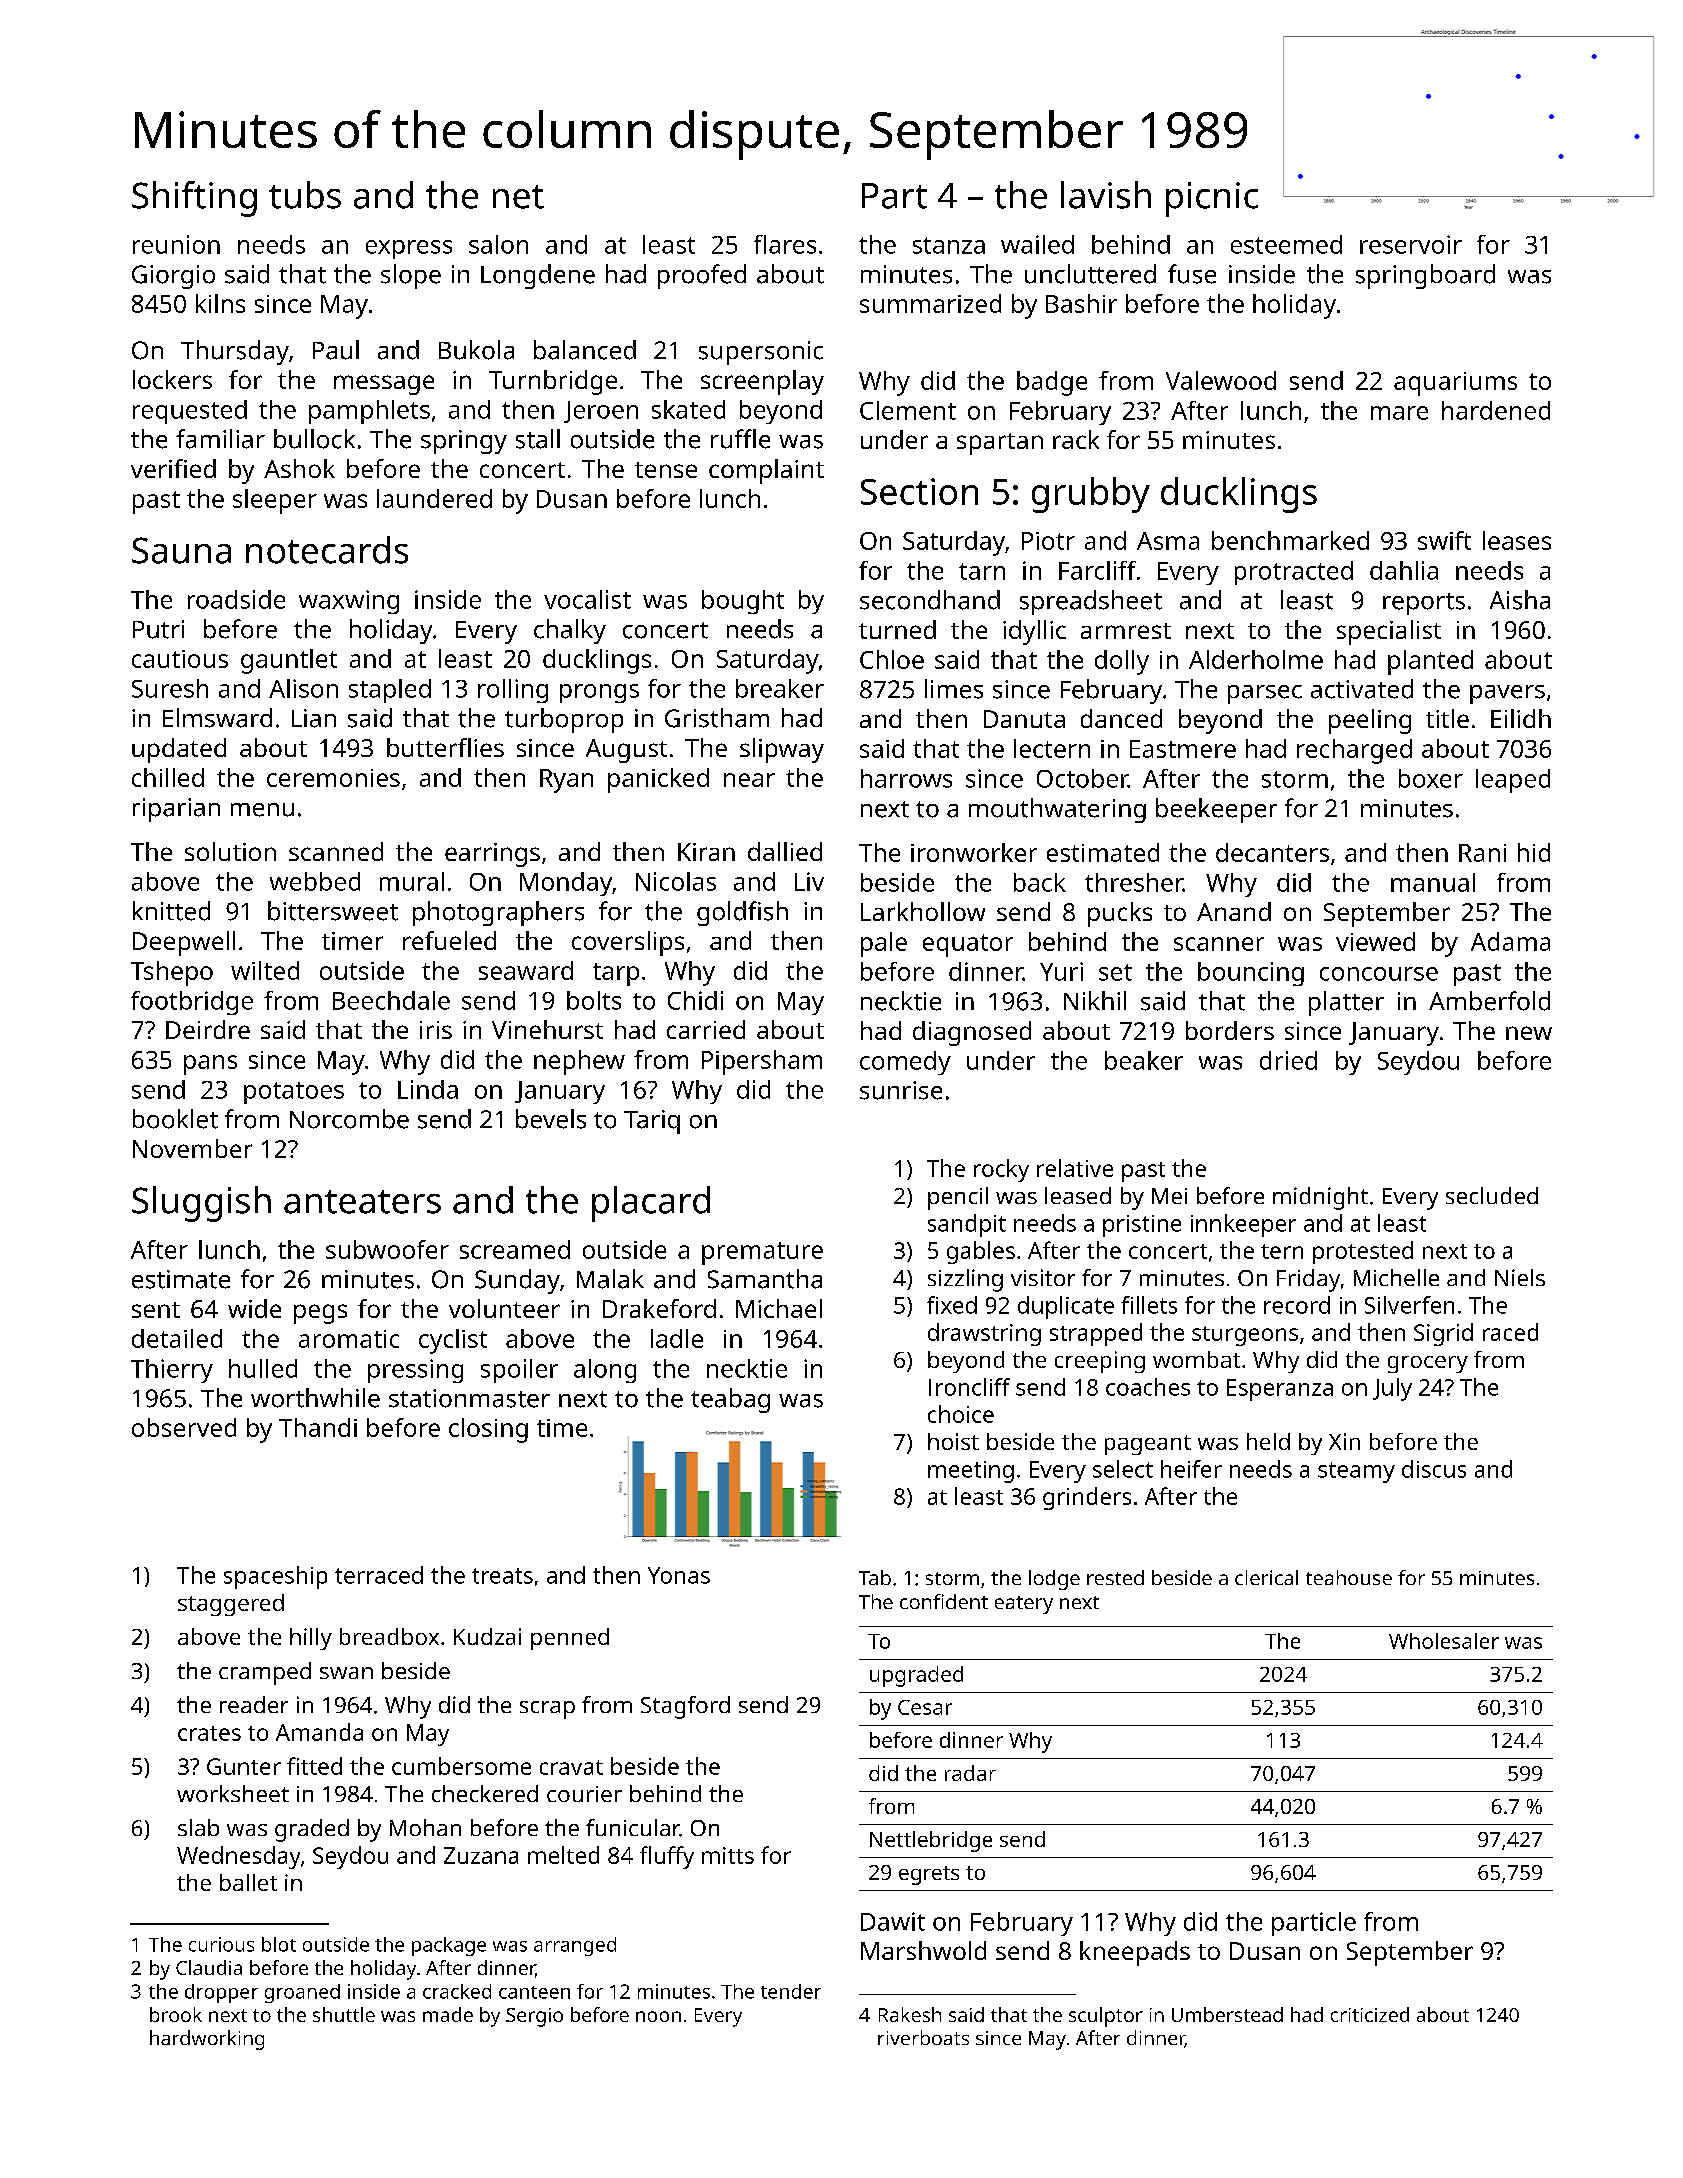 This image has height=2178, width=1683. Describe the element at coordinates (785, 244) in the image. I see `flares` at that location.
